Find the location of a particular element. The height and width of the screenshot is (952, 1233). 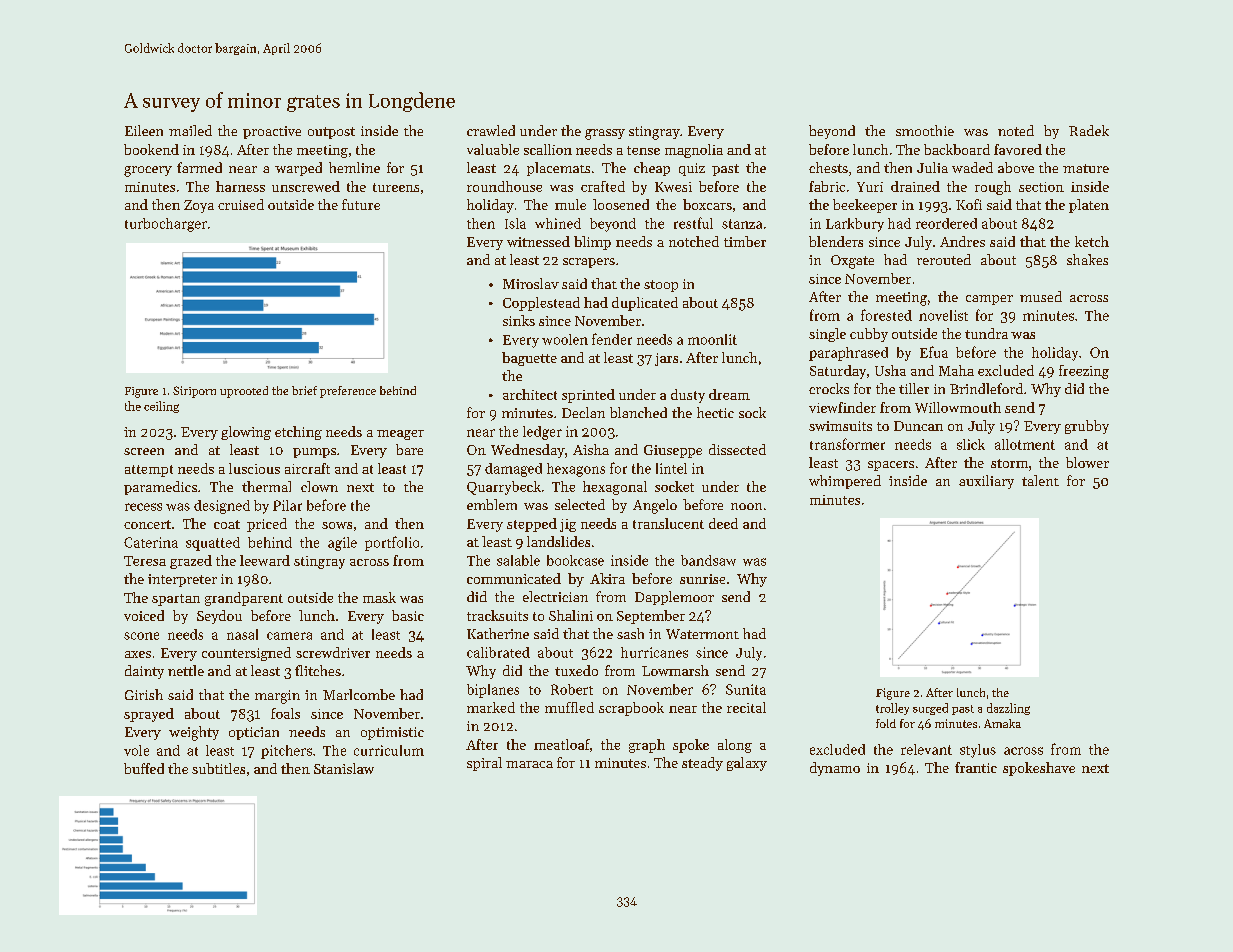

jars is located at coordinates (666, 359).
